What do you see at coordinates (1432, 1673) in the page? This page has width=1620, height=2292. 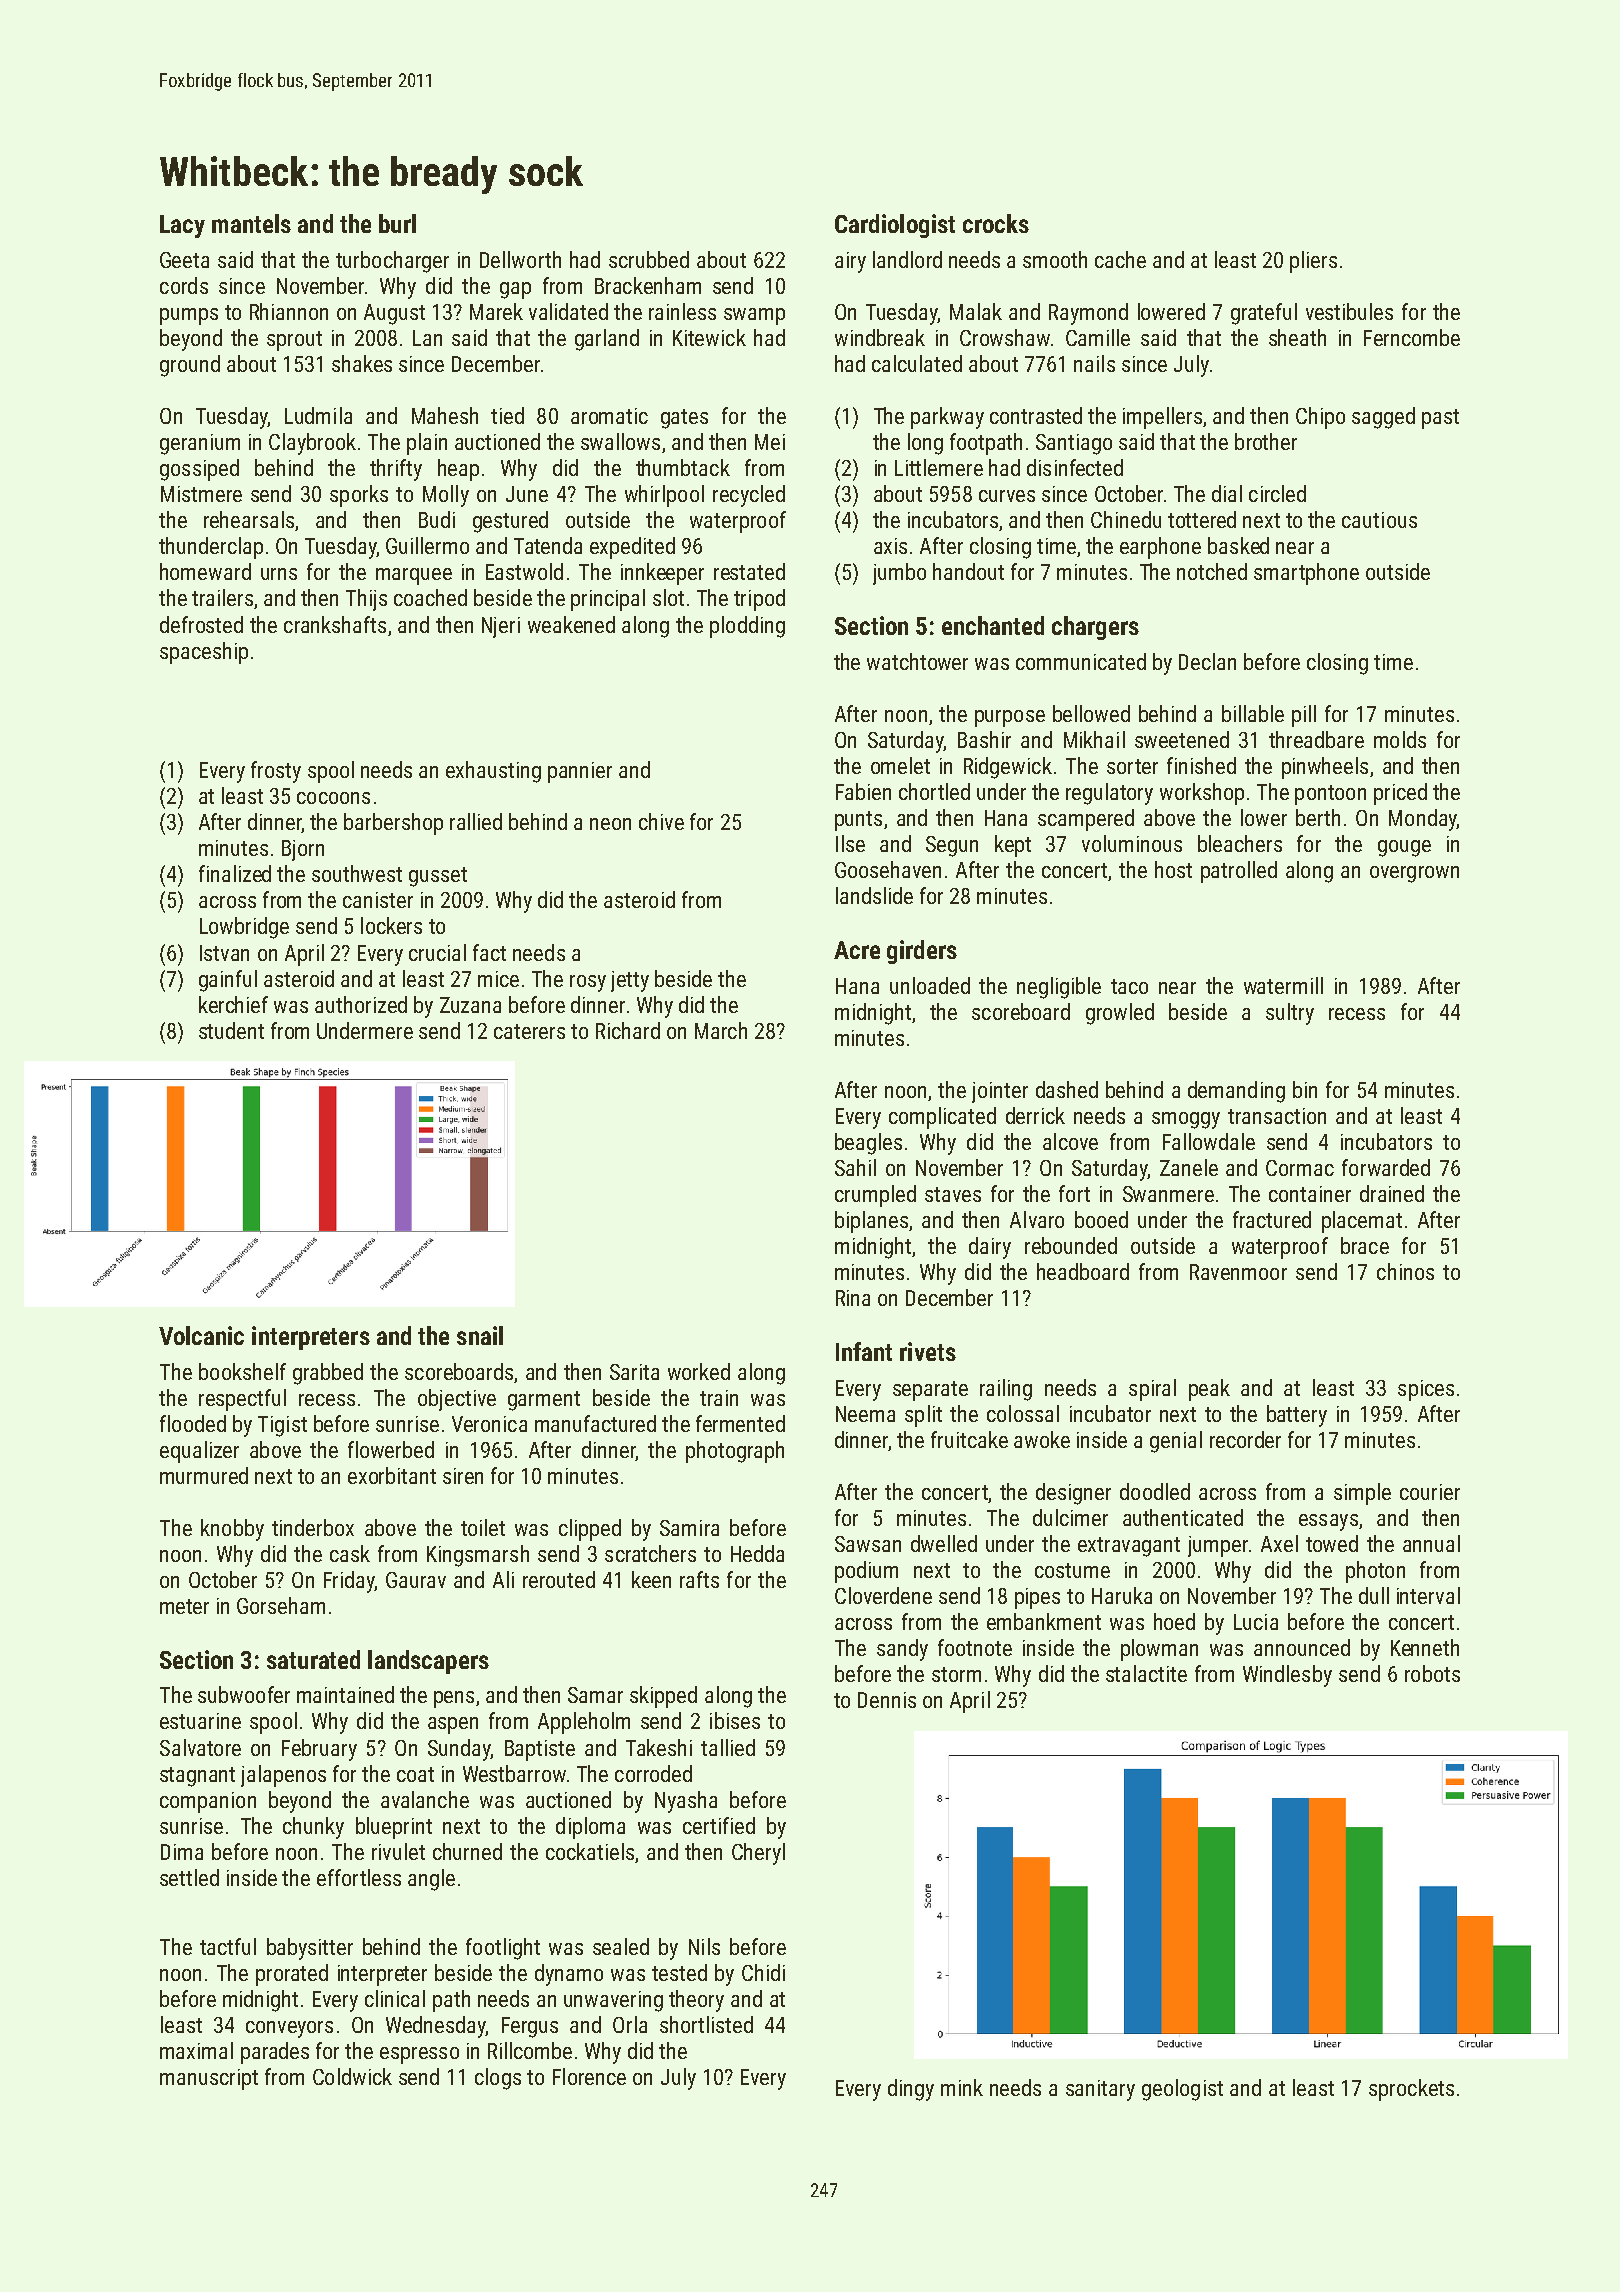 I see `robots` at bounding box center [1432, 1673].
